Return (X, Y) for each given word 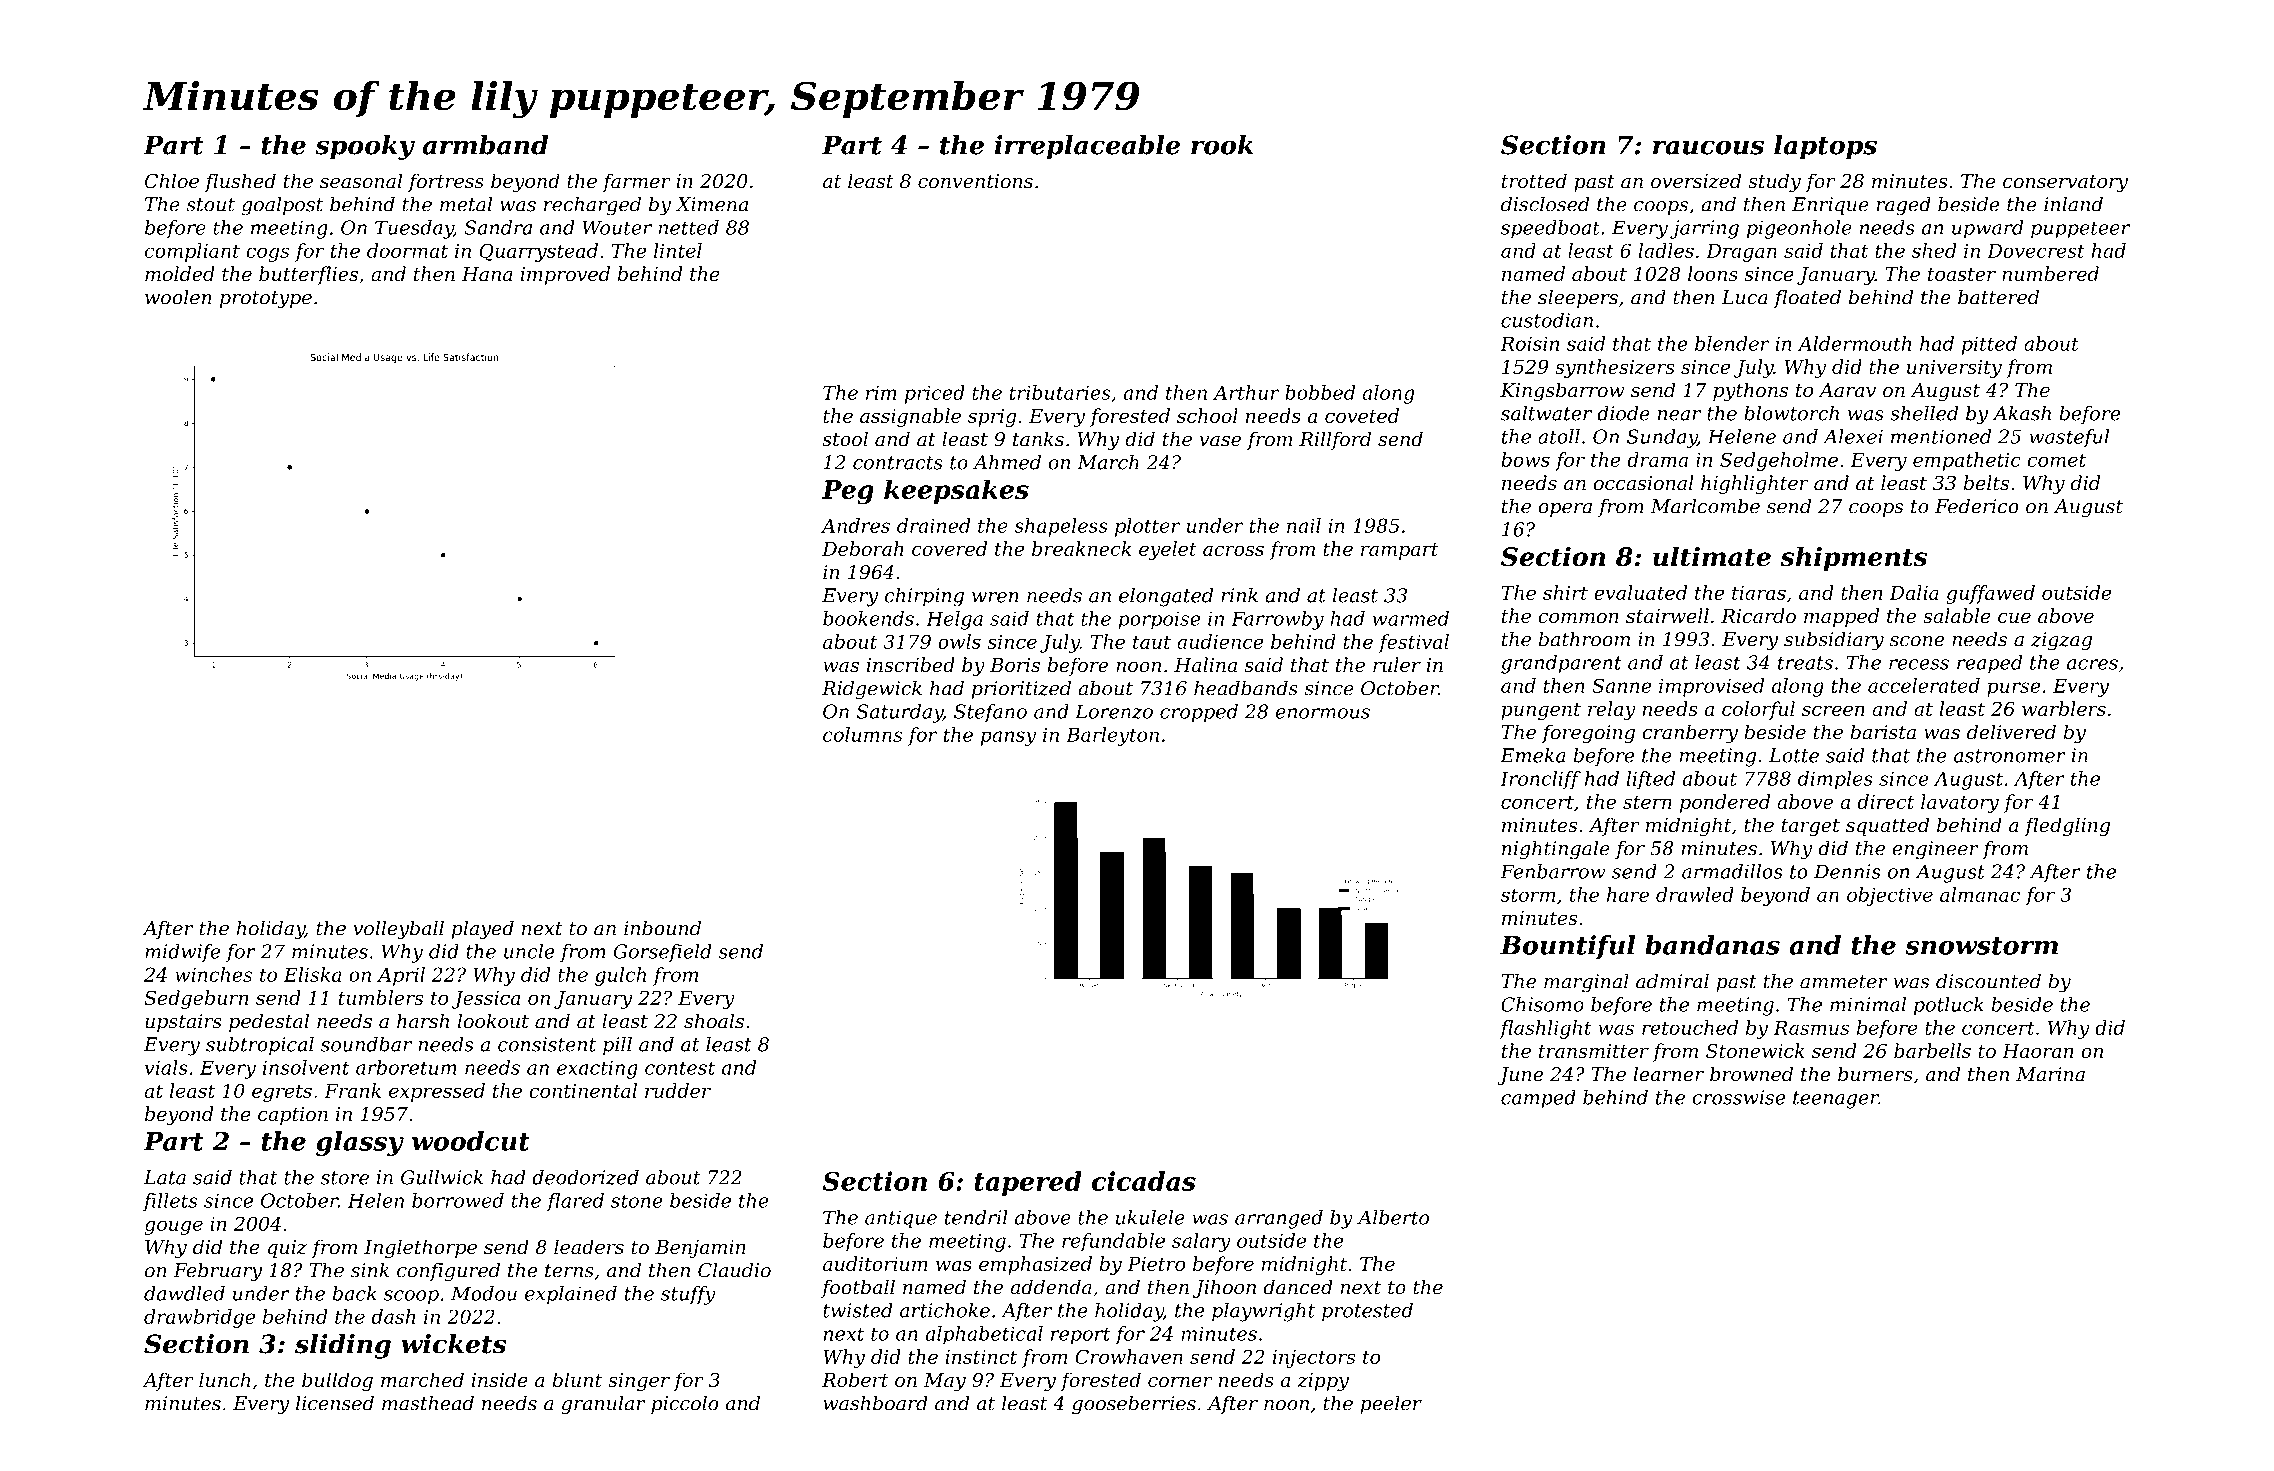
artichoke (945, 1310)
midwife (182, 953)
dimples (1835, 780)
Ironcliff (1540, 780)
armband (485, 145)
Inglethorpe (420, 1248)
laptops (1825, 147)
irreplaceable (1087, 147)
